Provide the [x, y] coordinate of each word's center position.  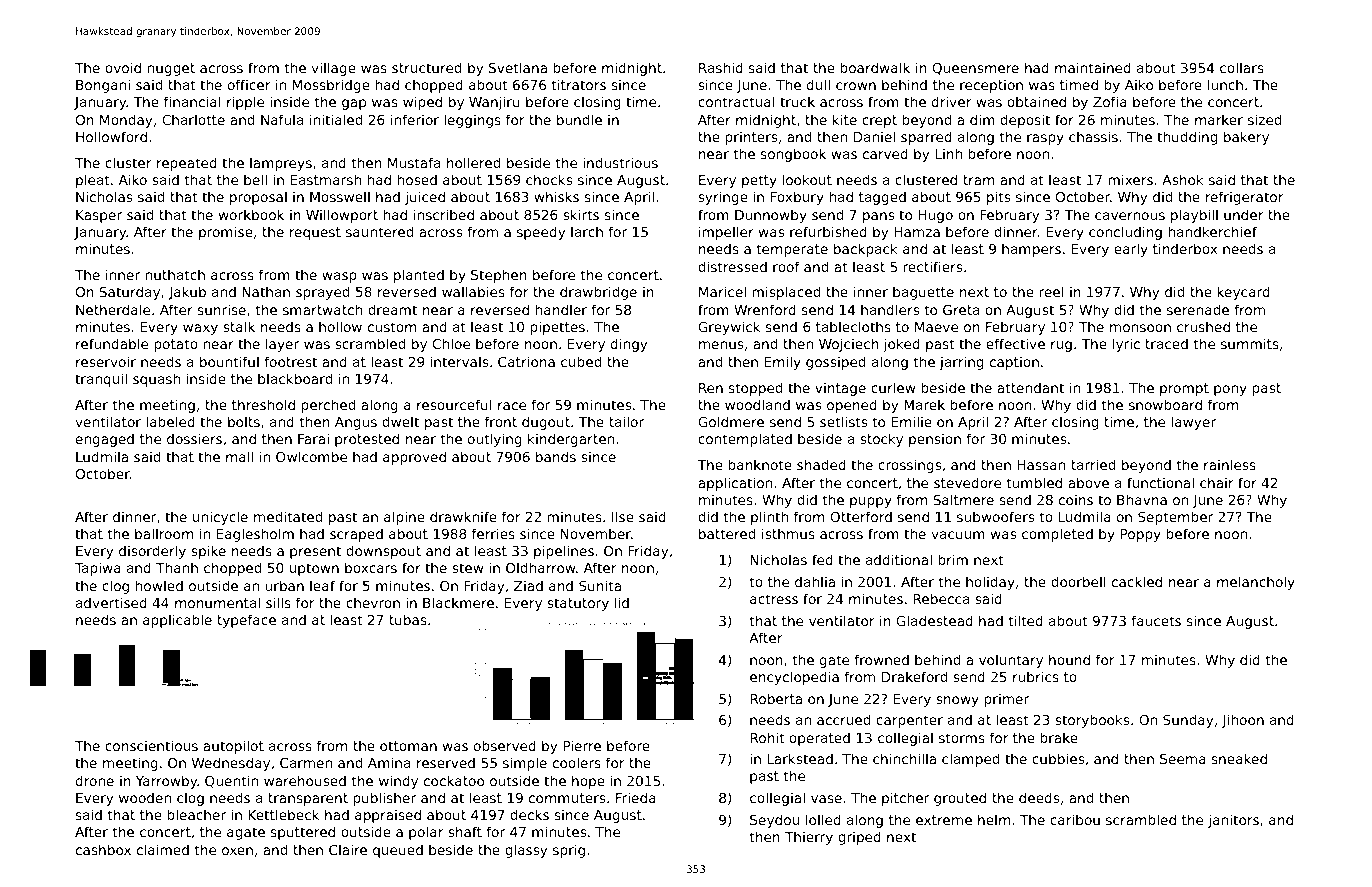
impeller [726, 233]
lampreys [281, 164]
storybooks [1092, 721]
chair [1217, 482]
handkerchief [1212, 231]
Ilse [623, 516]
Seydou [774, 821]
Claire [348, 849]
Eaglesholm [255, 535]
